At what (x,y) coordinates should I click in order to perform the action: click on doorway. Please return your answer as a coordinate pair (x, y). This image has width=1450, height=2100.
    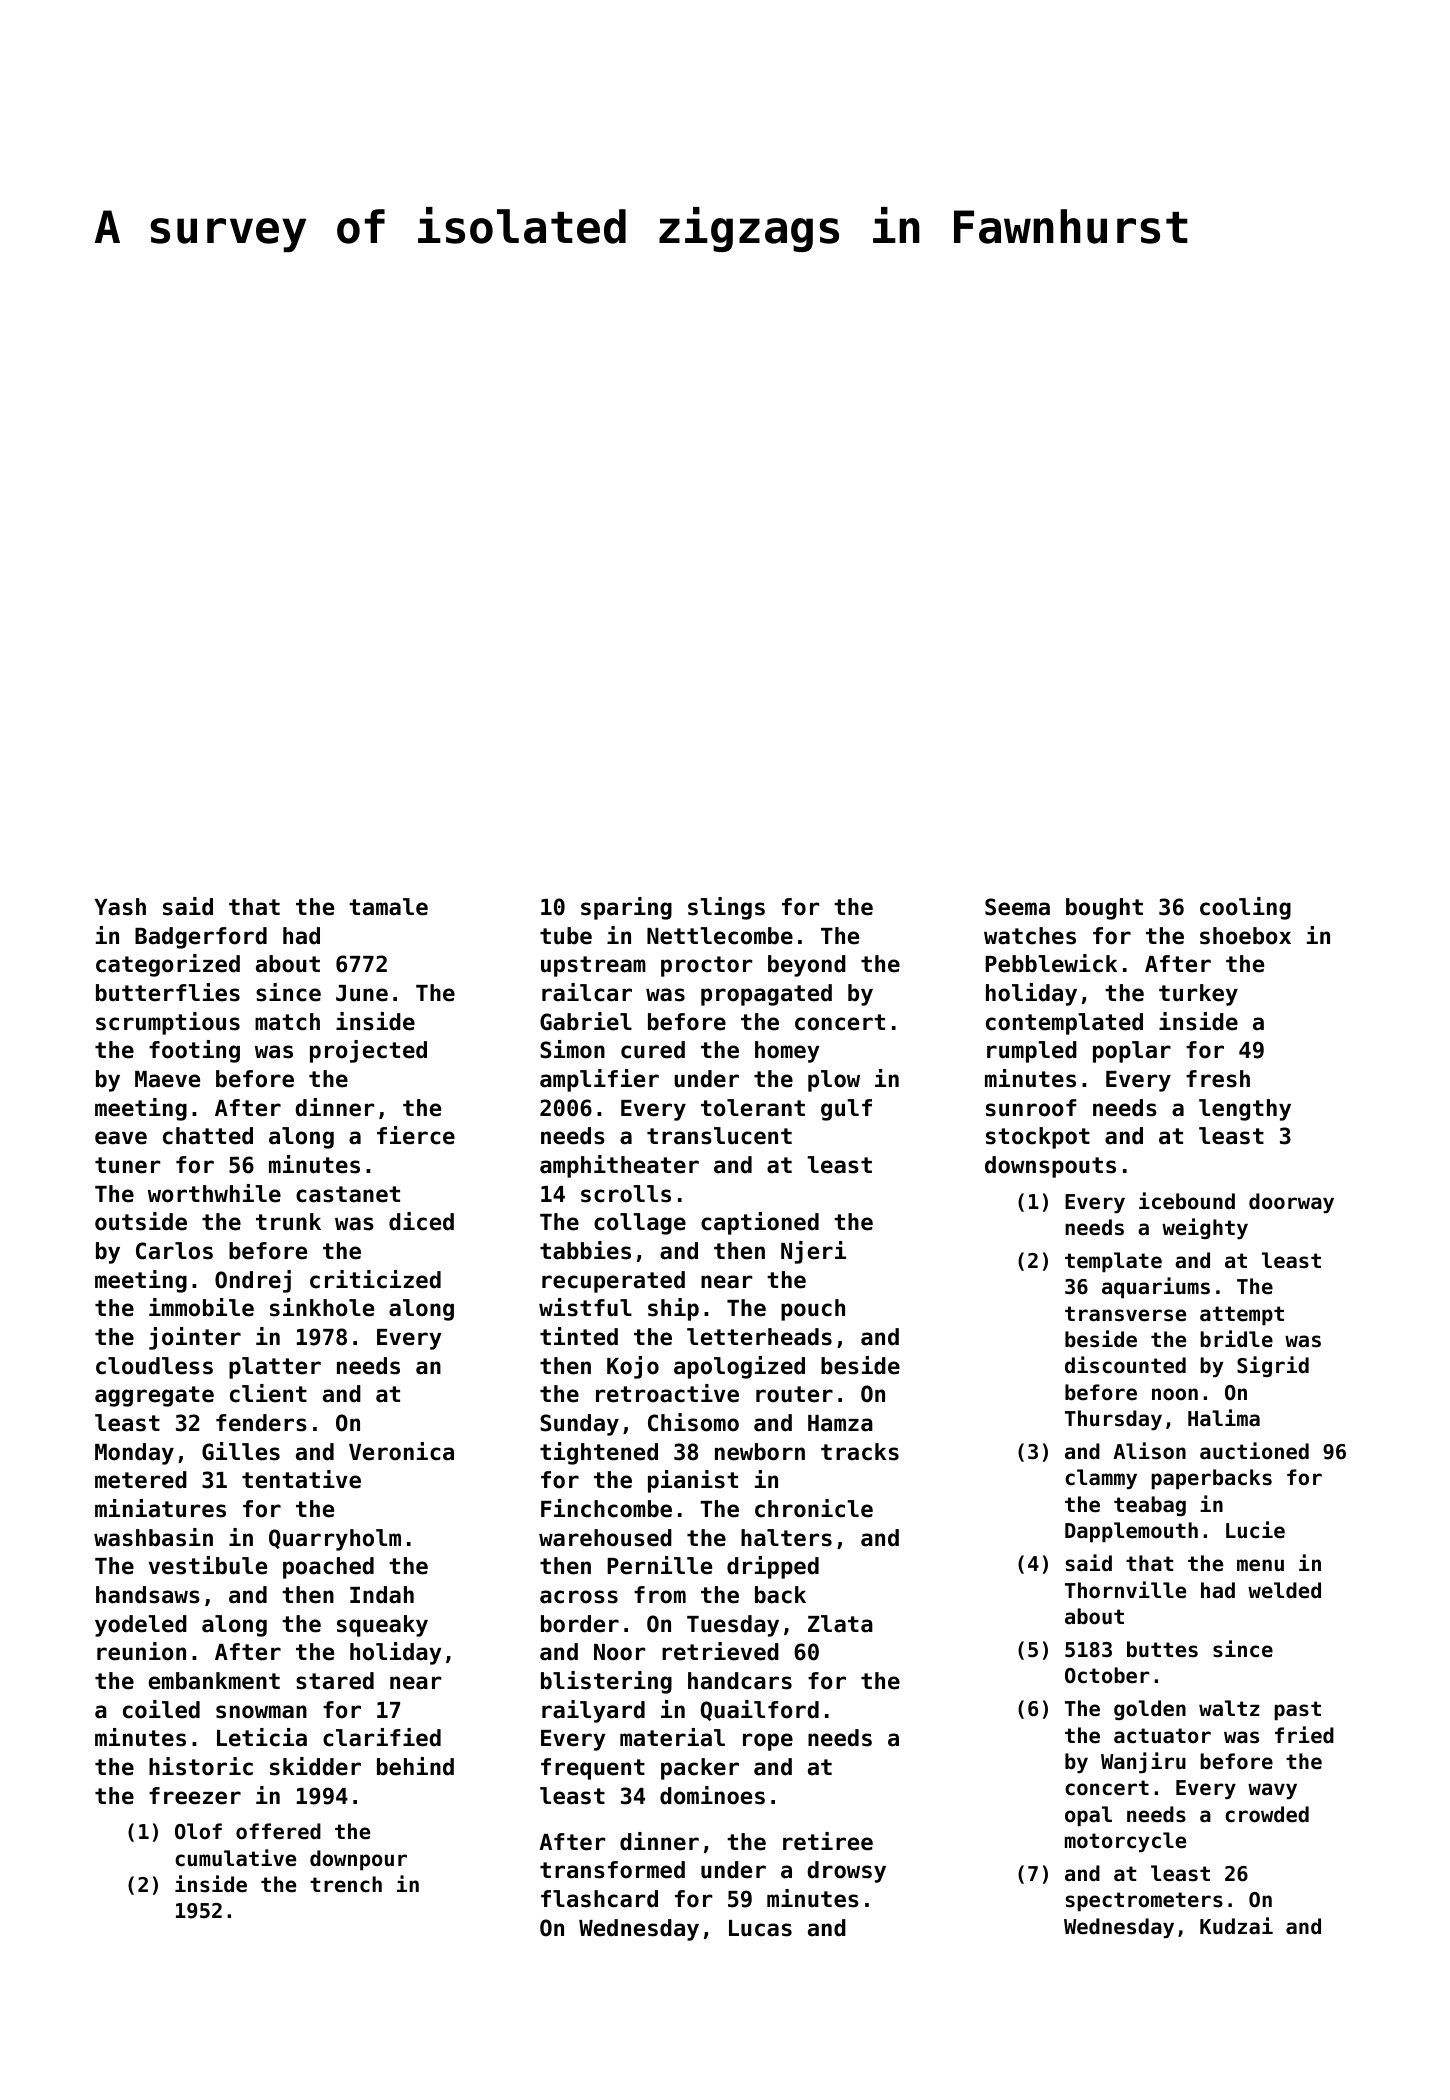
    Looking at the image, I should click on (1291, 1203).
